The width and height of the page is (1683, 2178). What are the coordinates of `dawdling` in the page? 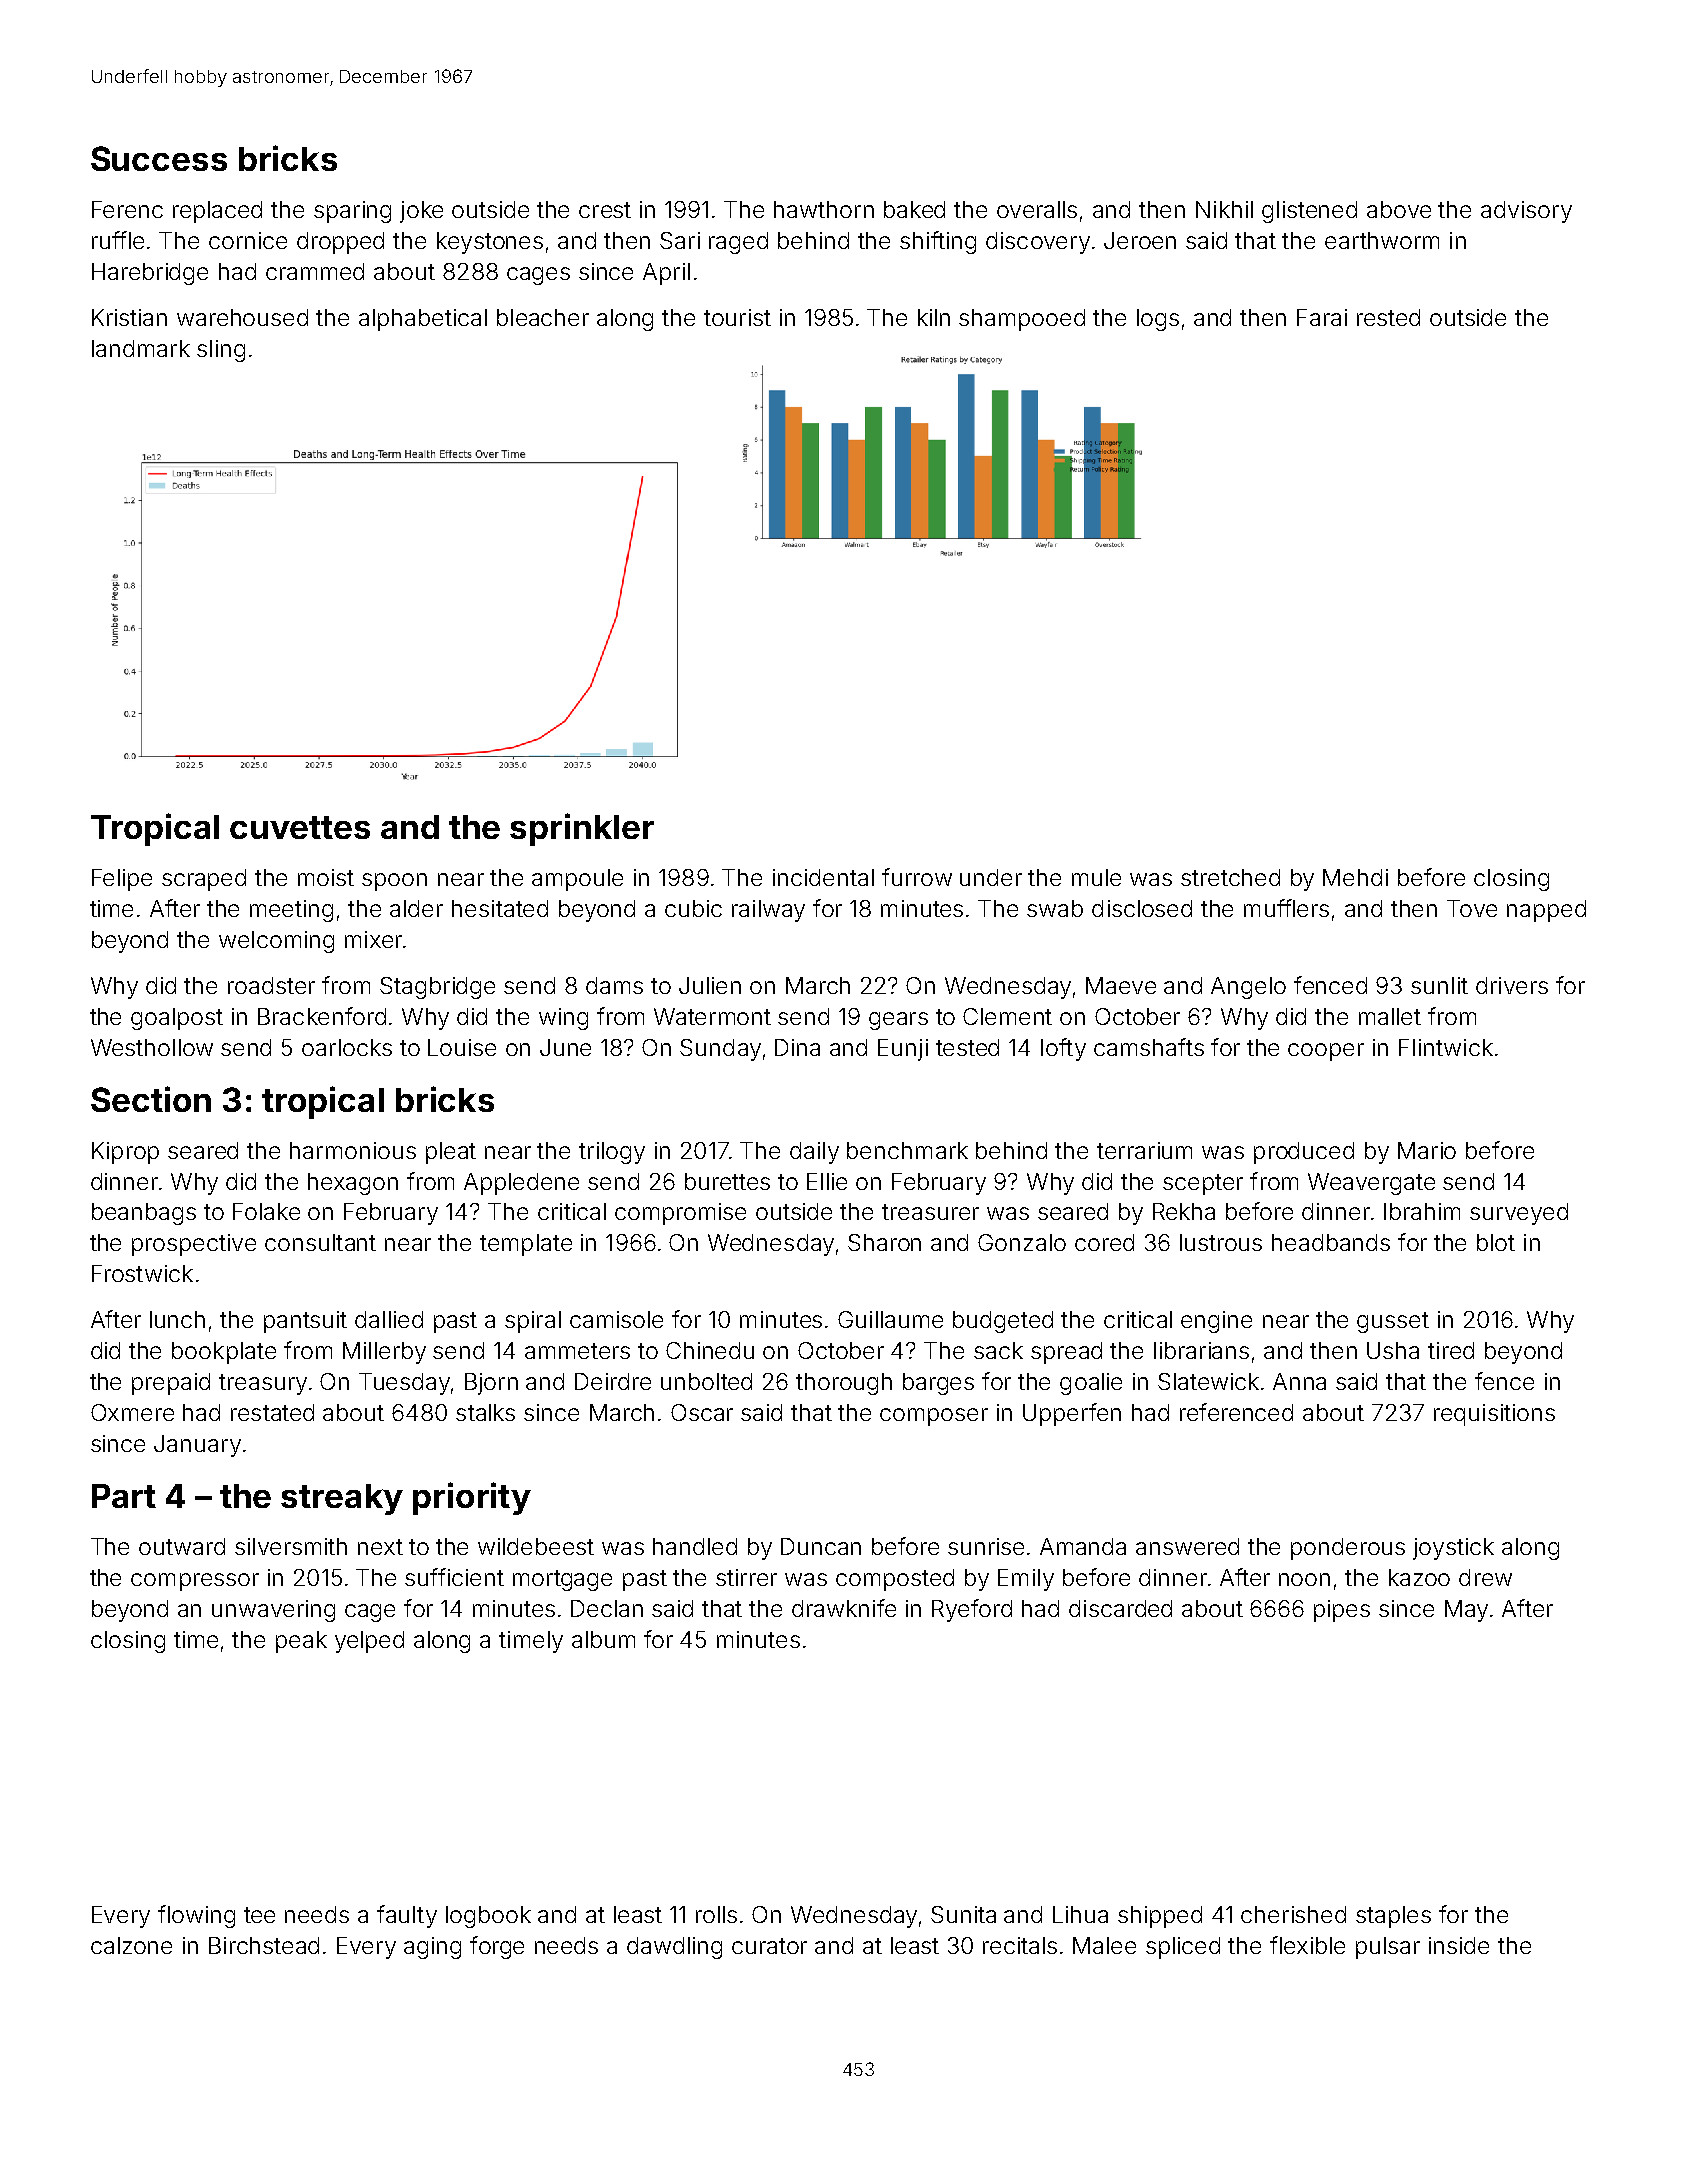 It's located at (674, 1948).
